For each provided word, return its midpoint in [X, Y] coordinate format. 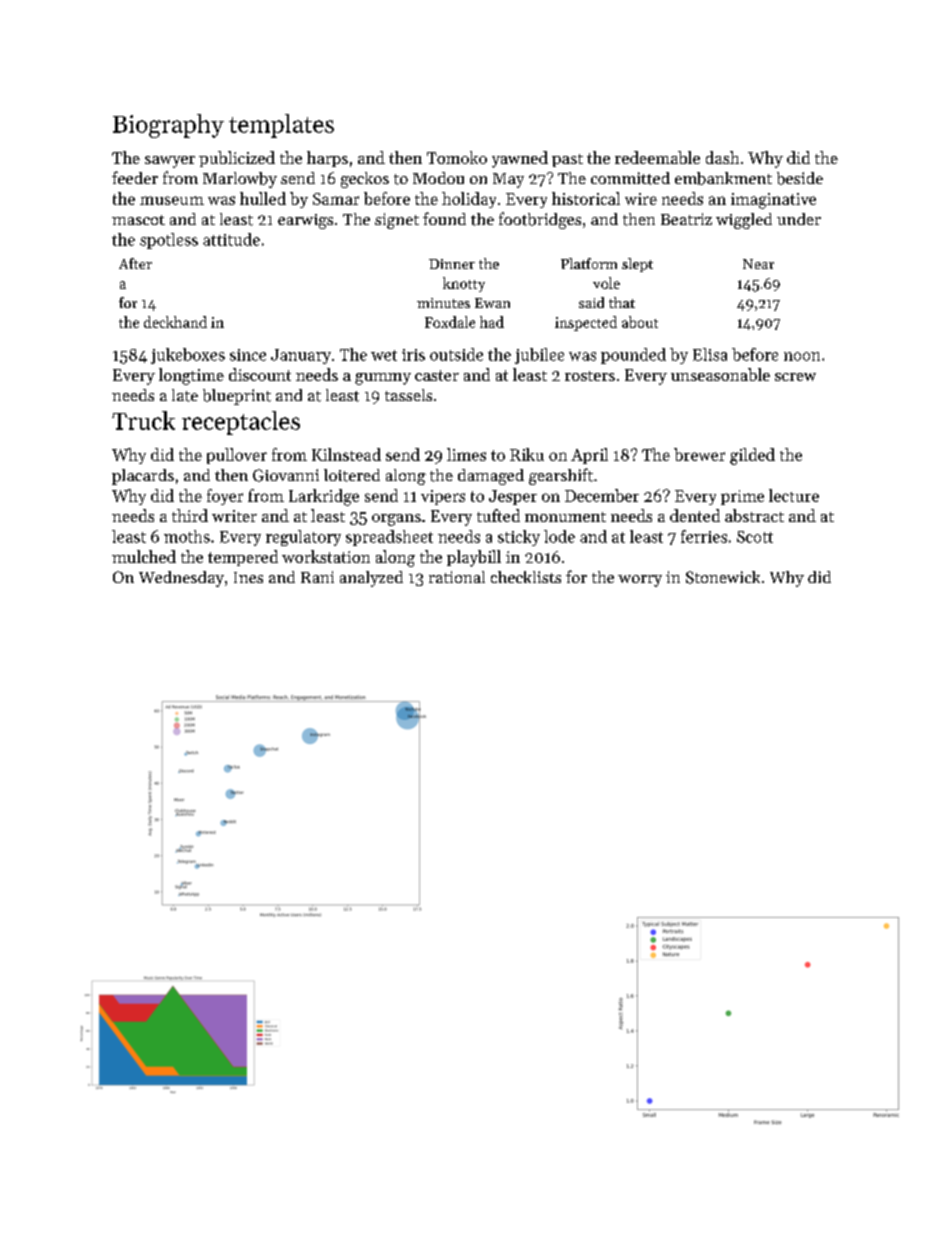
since [248, 355]
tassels [408, 395]
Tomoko [457, 157]
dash [722, 157]
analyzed [371, 579]
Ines [248, 577]
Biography [168, 126]
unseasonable [720, 374]
